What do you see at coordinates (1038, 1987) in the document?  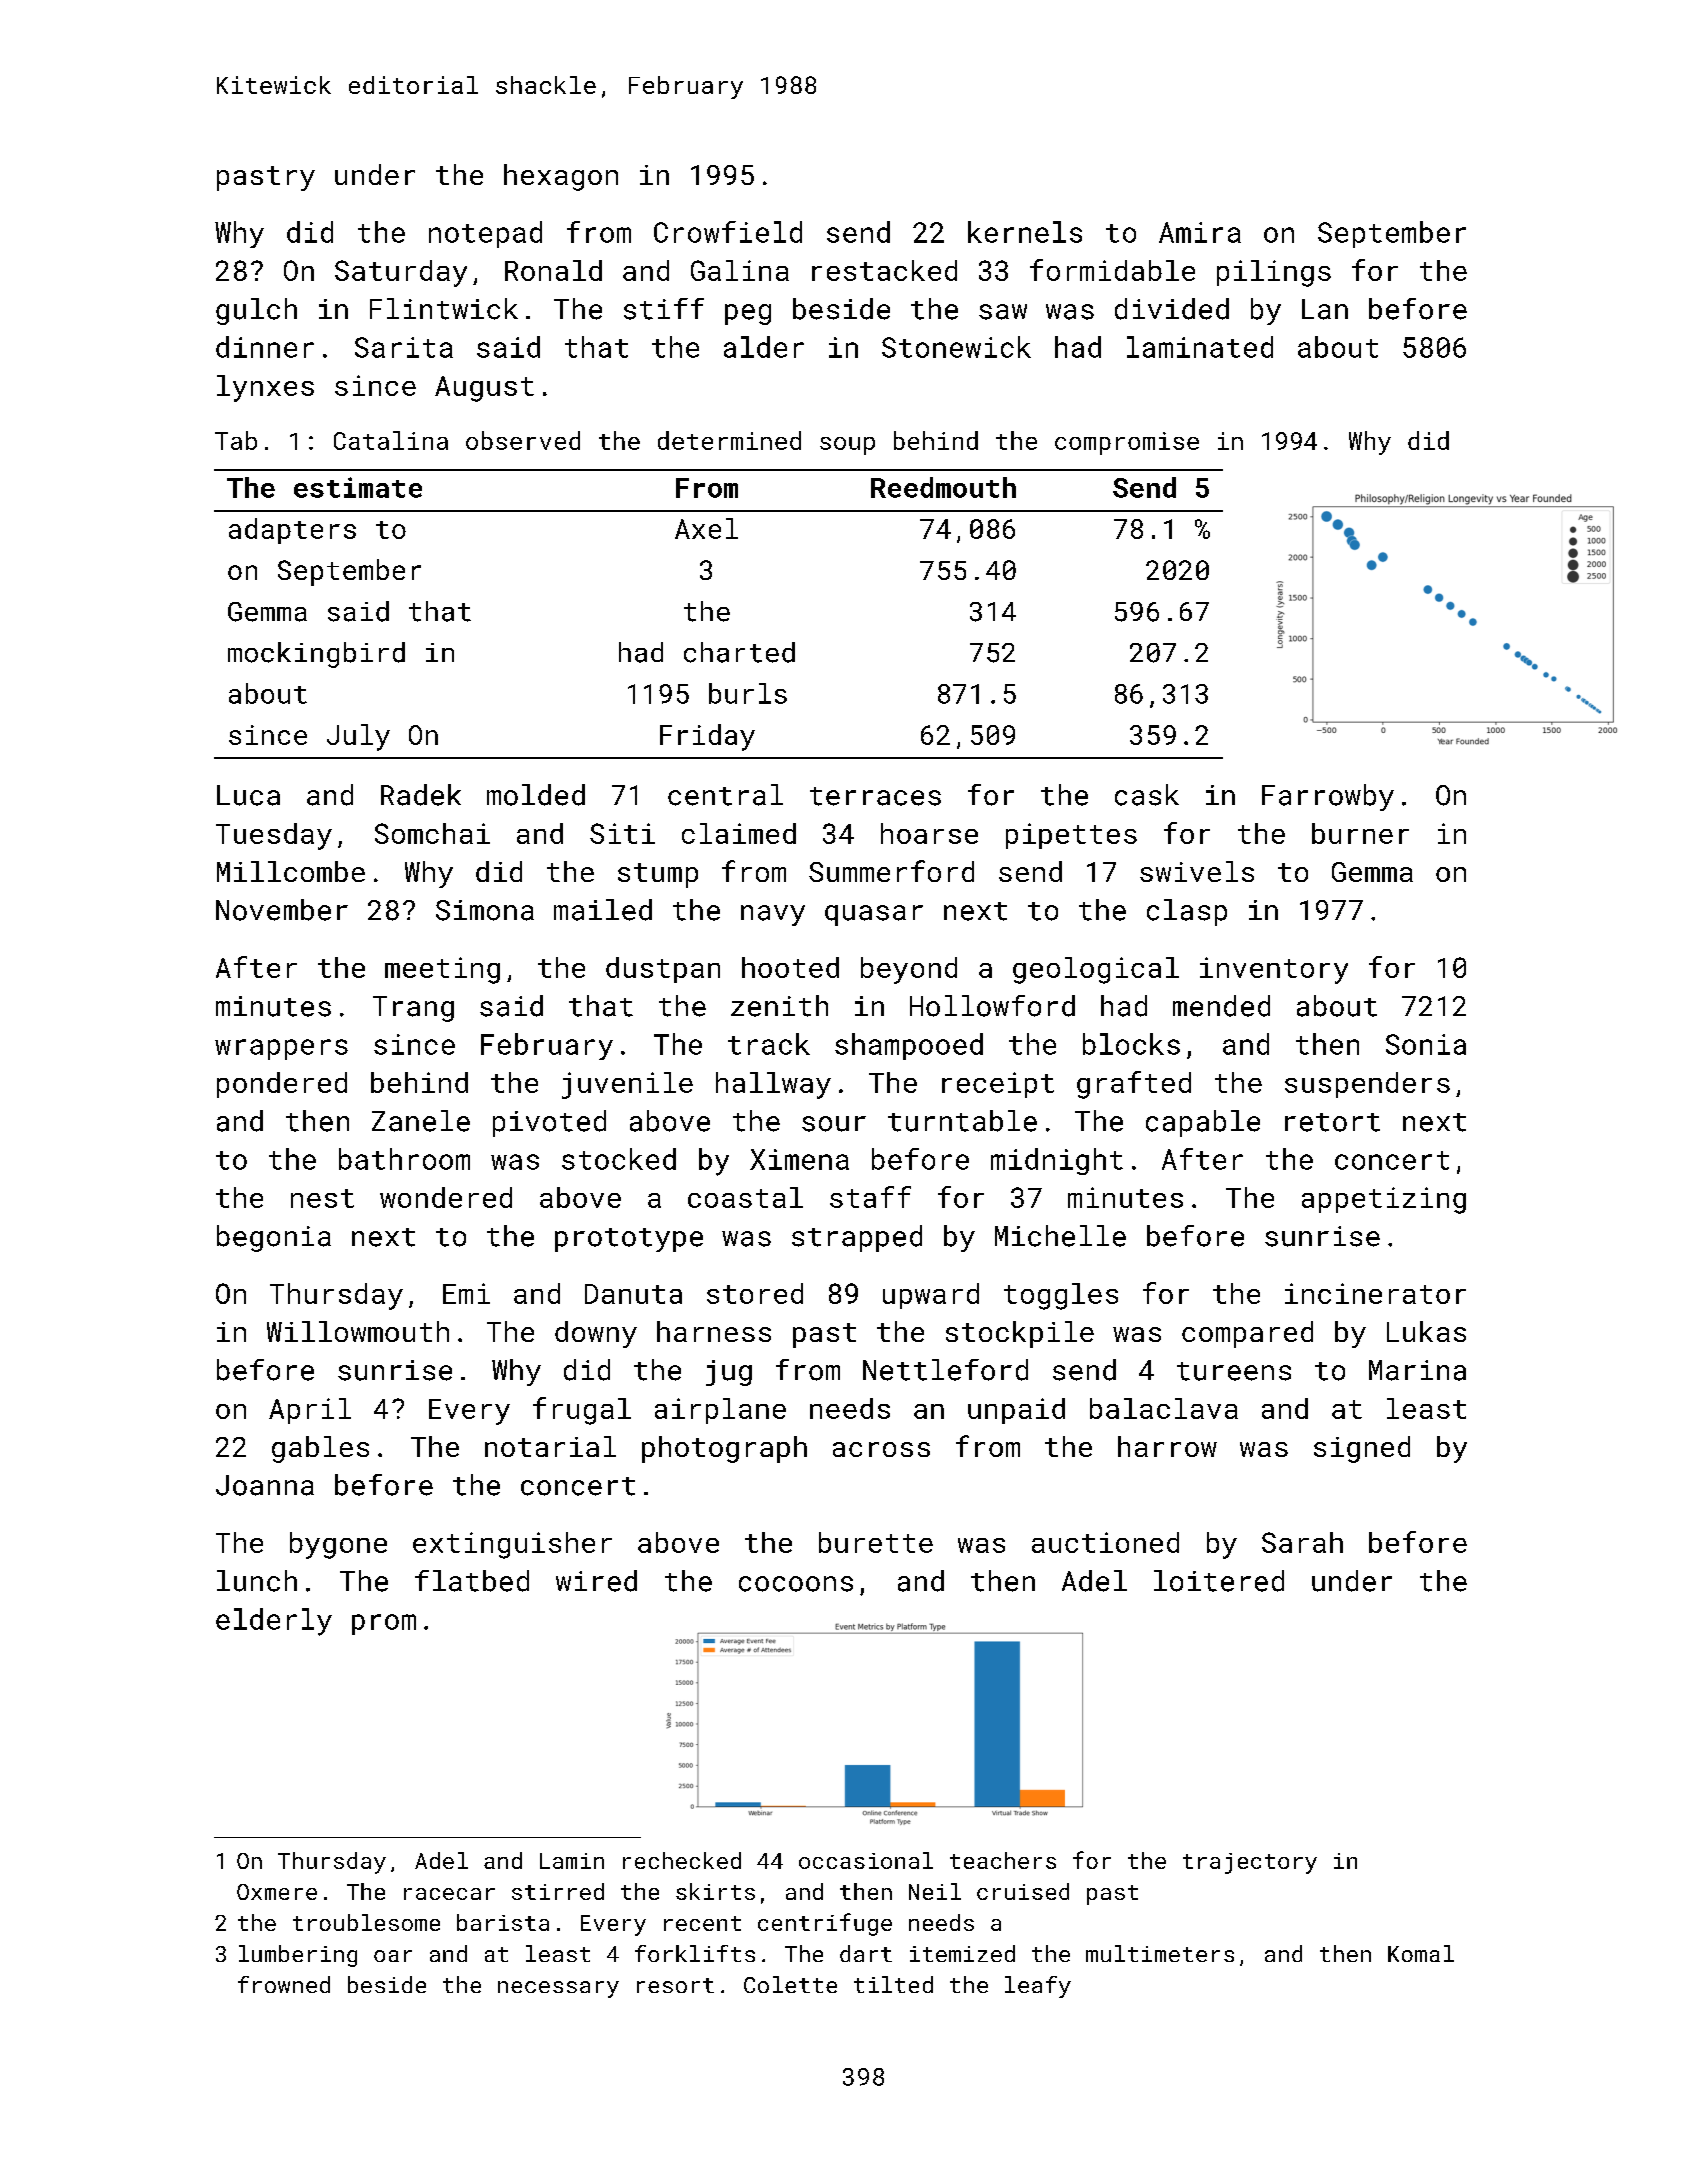 I see `leafy` at bounding box center [1038, 1987].
